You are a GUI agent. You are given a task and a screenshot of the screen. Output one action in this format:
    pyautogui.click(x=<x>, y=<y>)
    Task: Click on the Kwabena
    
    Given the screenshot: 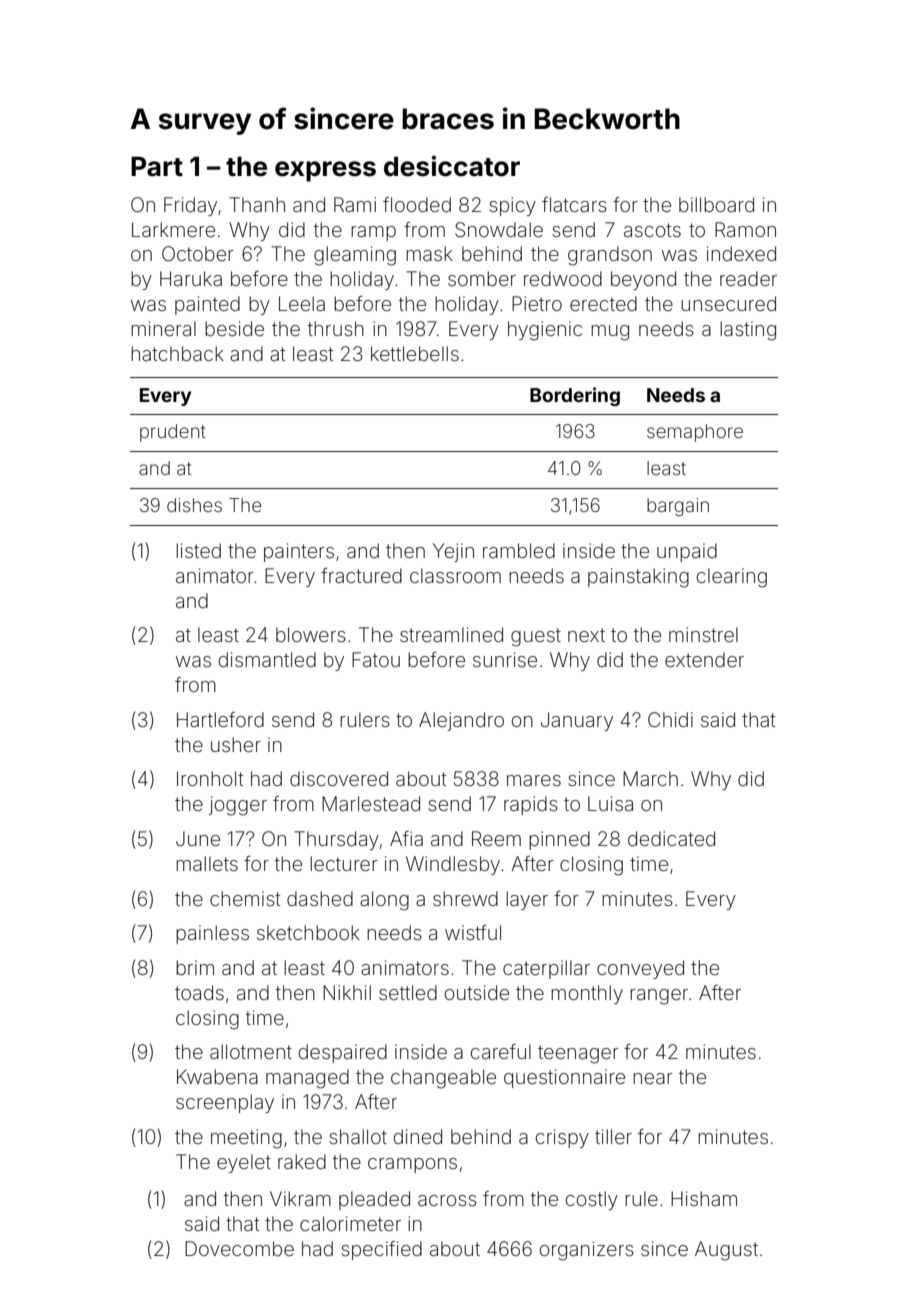 What is the action you would take?
    pyautogui.click(x=217, y=1076)
